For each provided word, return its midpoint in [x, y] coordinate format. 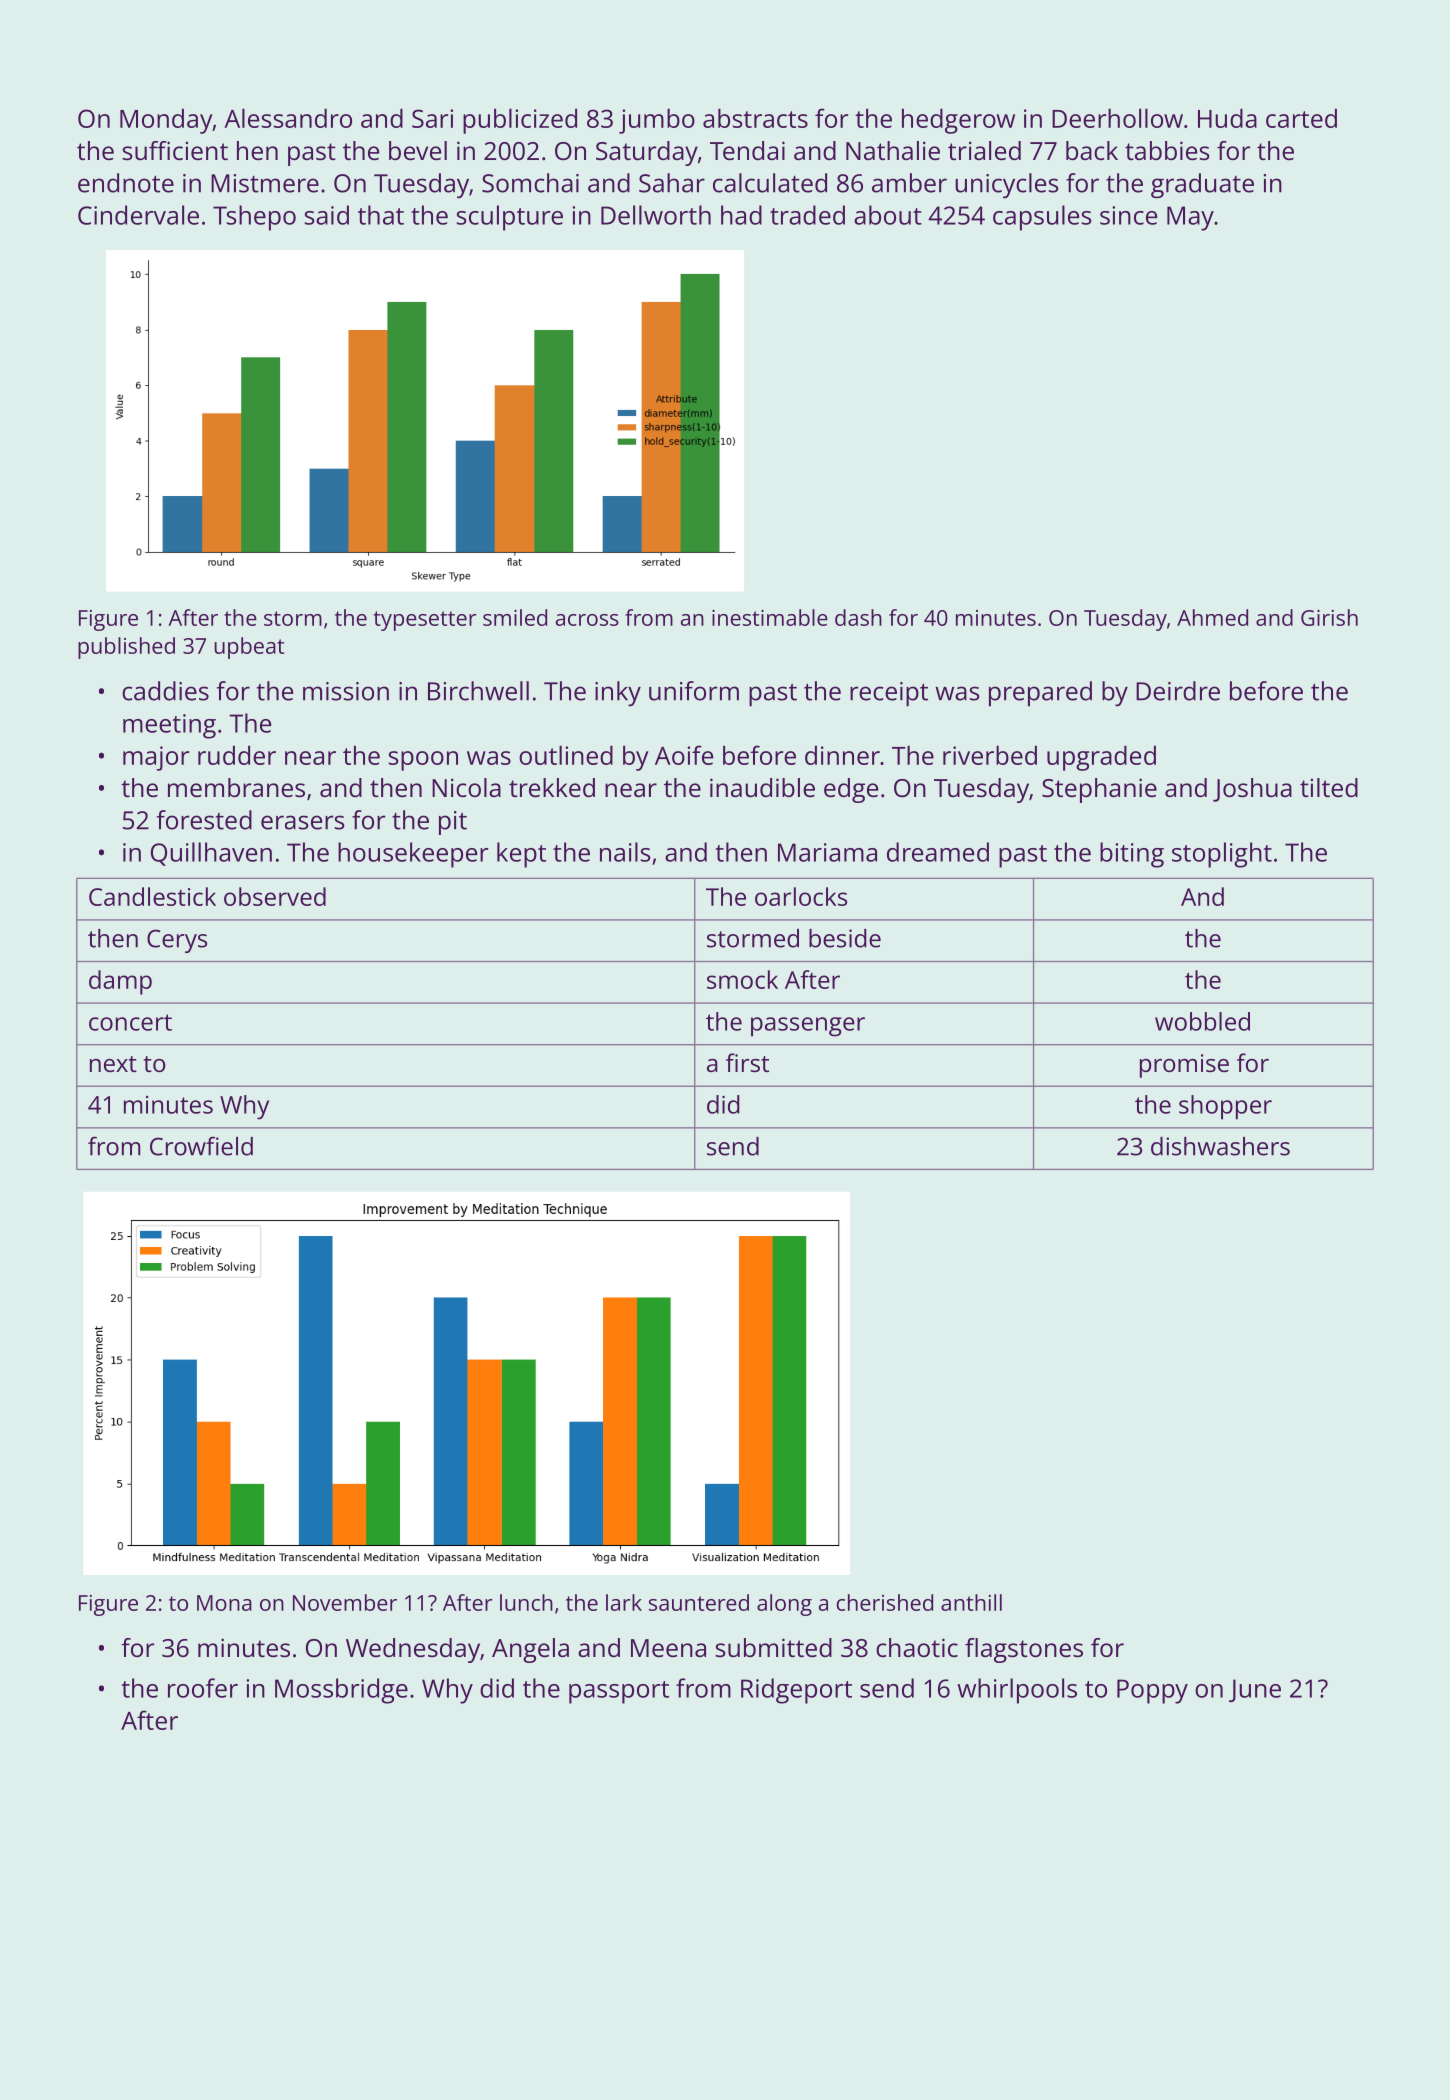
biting [1132, 855]
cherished [884, 1602]
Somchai [530, 183]
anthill [971, 1602]
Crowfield [201, 1146]
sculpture [510, 218]
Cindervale [138, 215]
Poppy [1152, 1691]
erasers [303, 822]
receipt [889, 694]
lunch [526, 1602]
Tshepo [254, 218]
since [1128, 215]
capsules [1042, 218]
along [784, 1605]
